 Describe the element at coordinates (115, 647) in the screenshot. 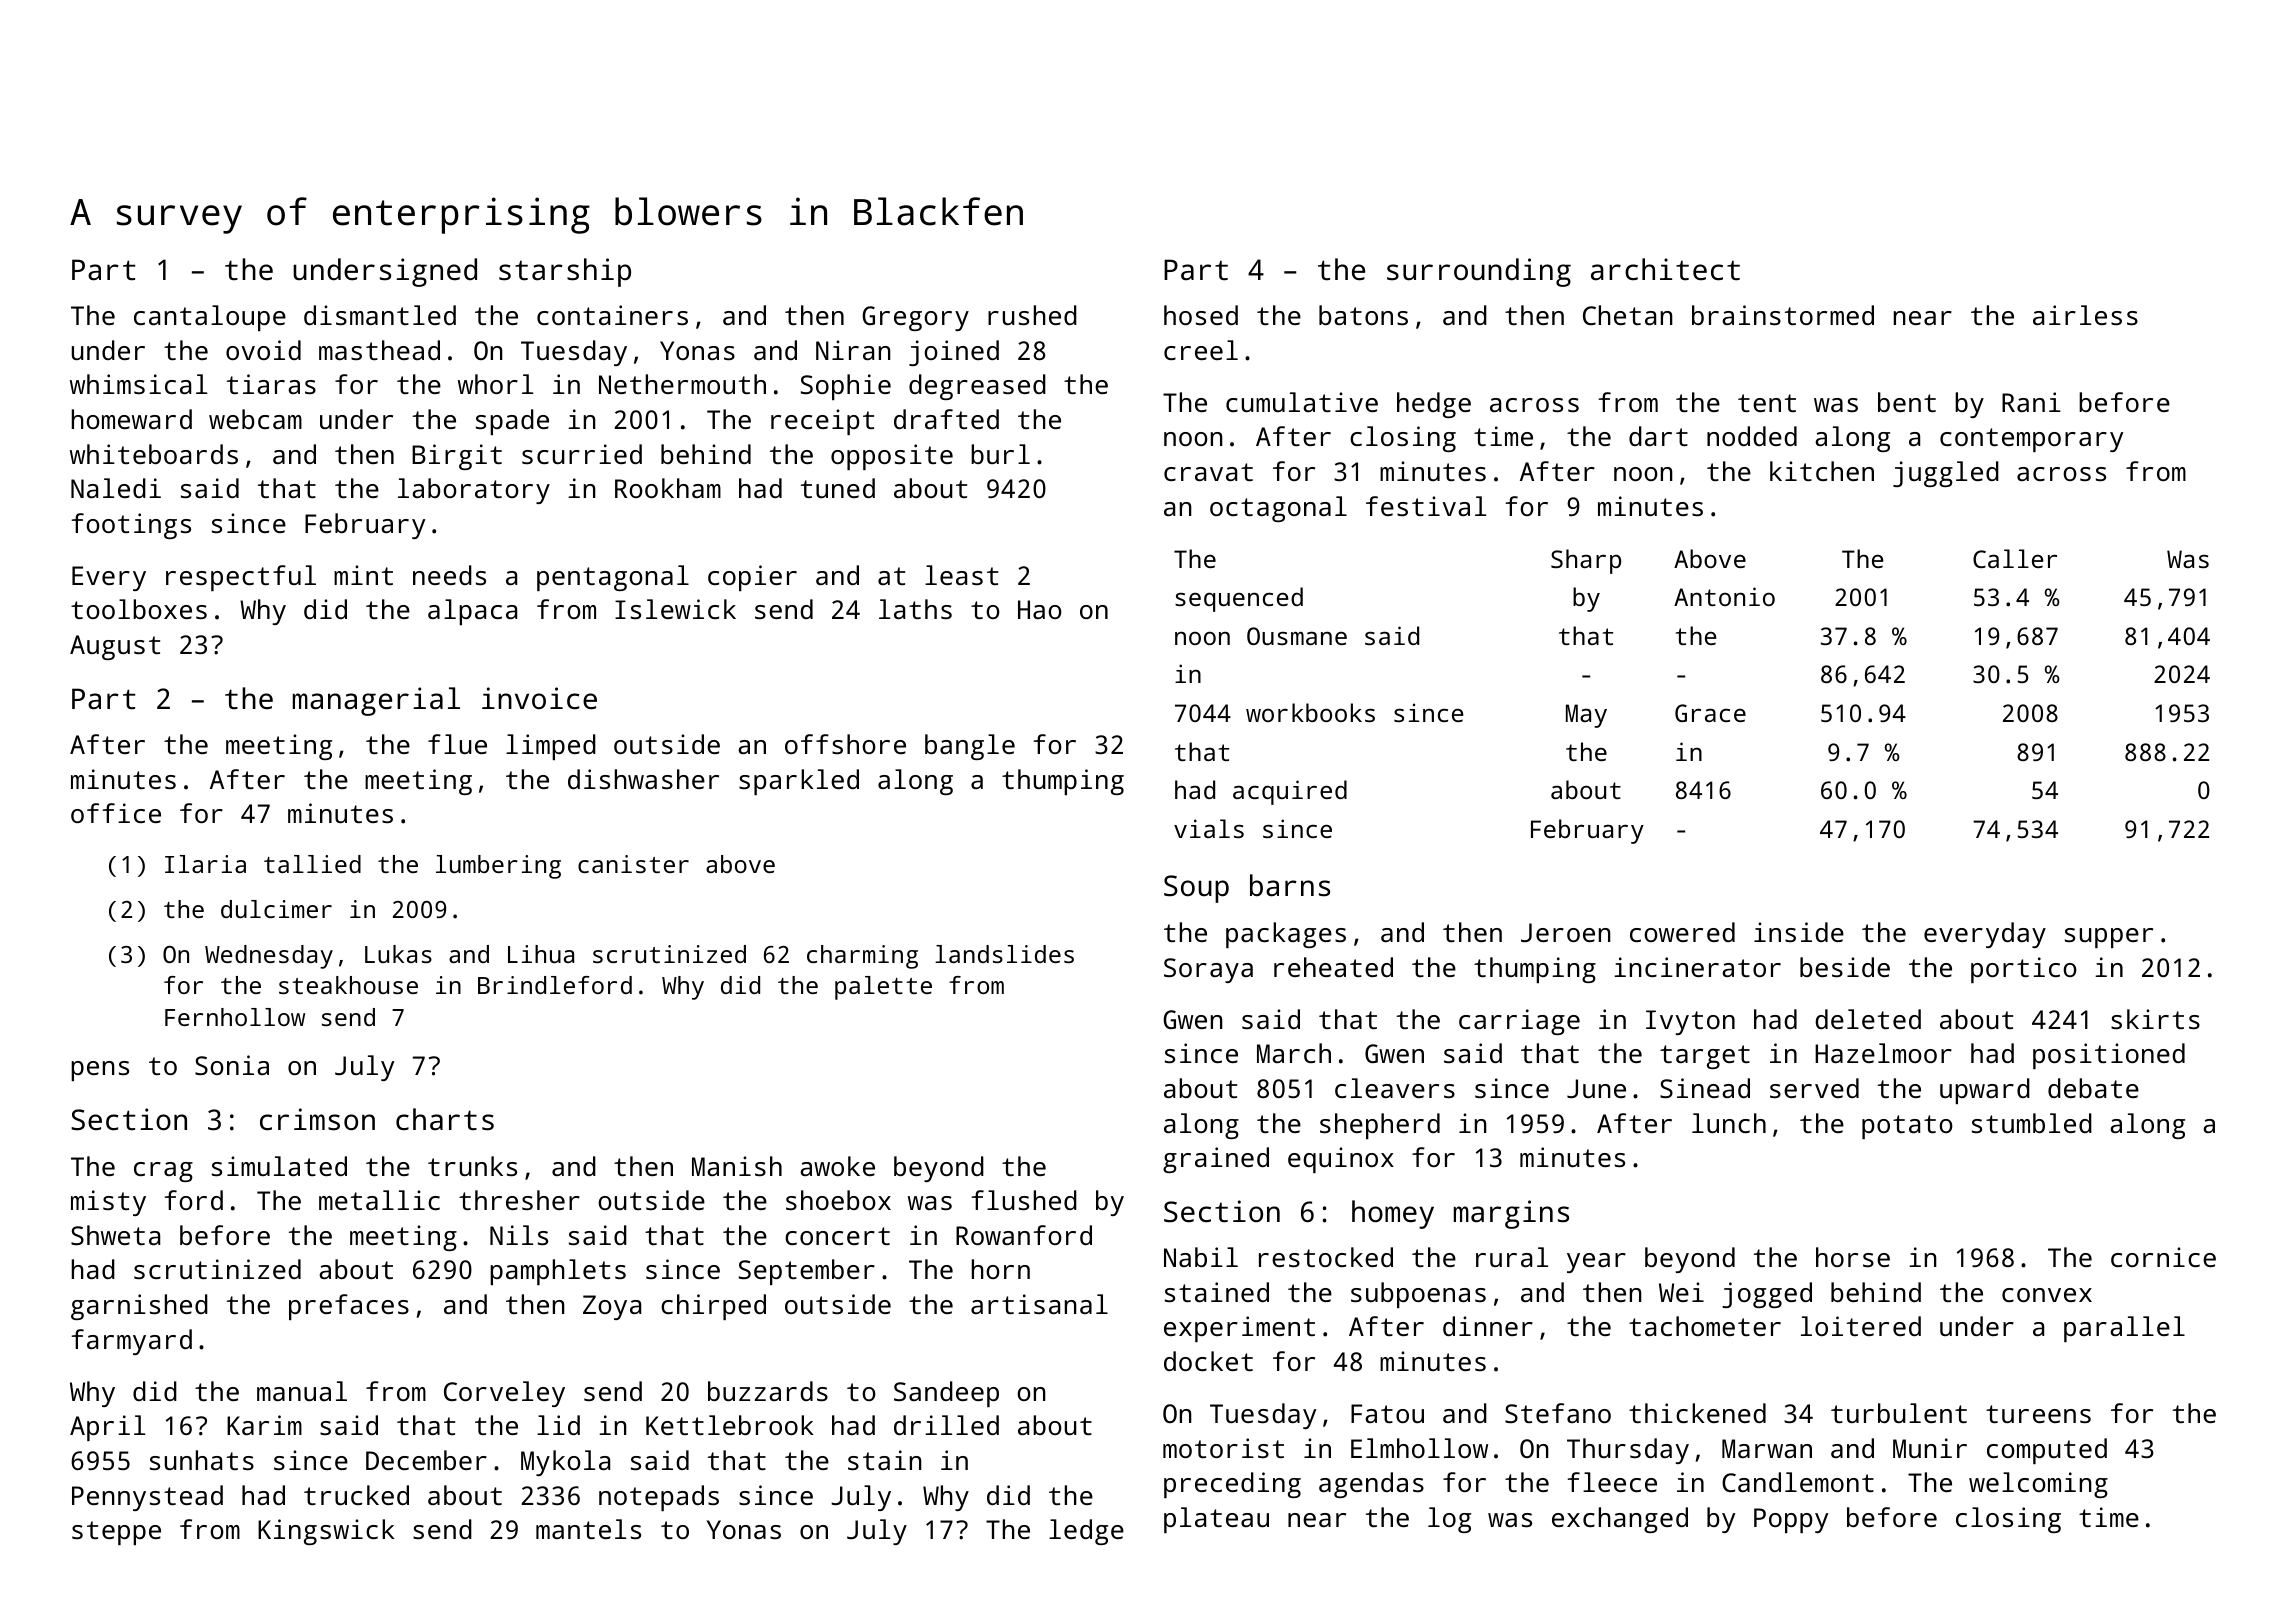

I see `August` at that location.
